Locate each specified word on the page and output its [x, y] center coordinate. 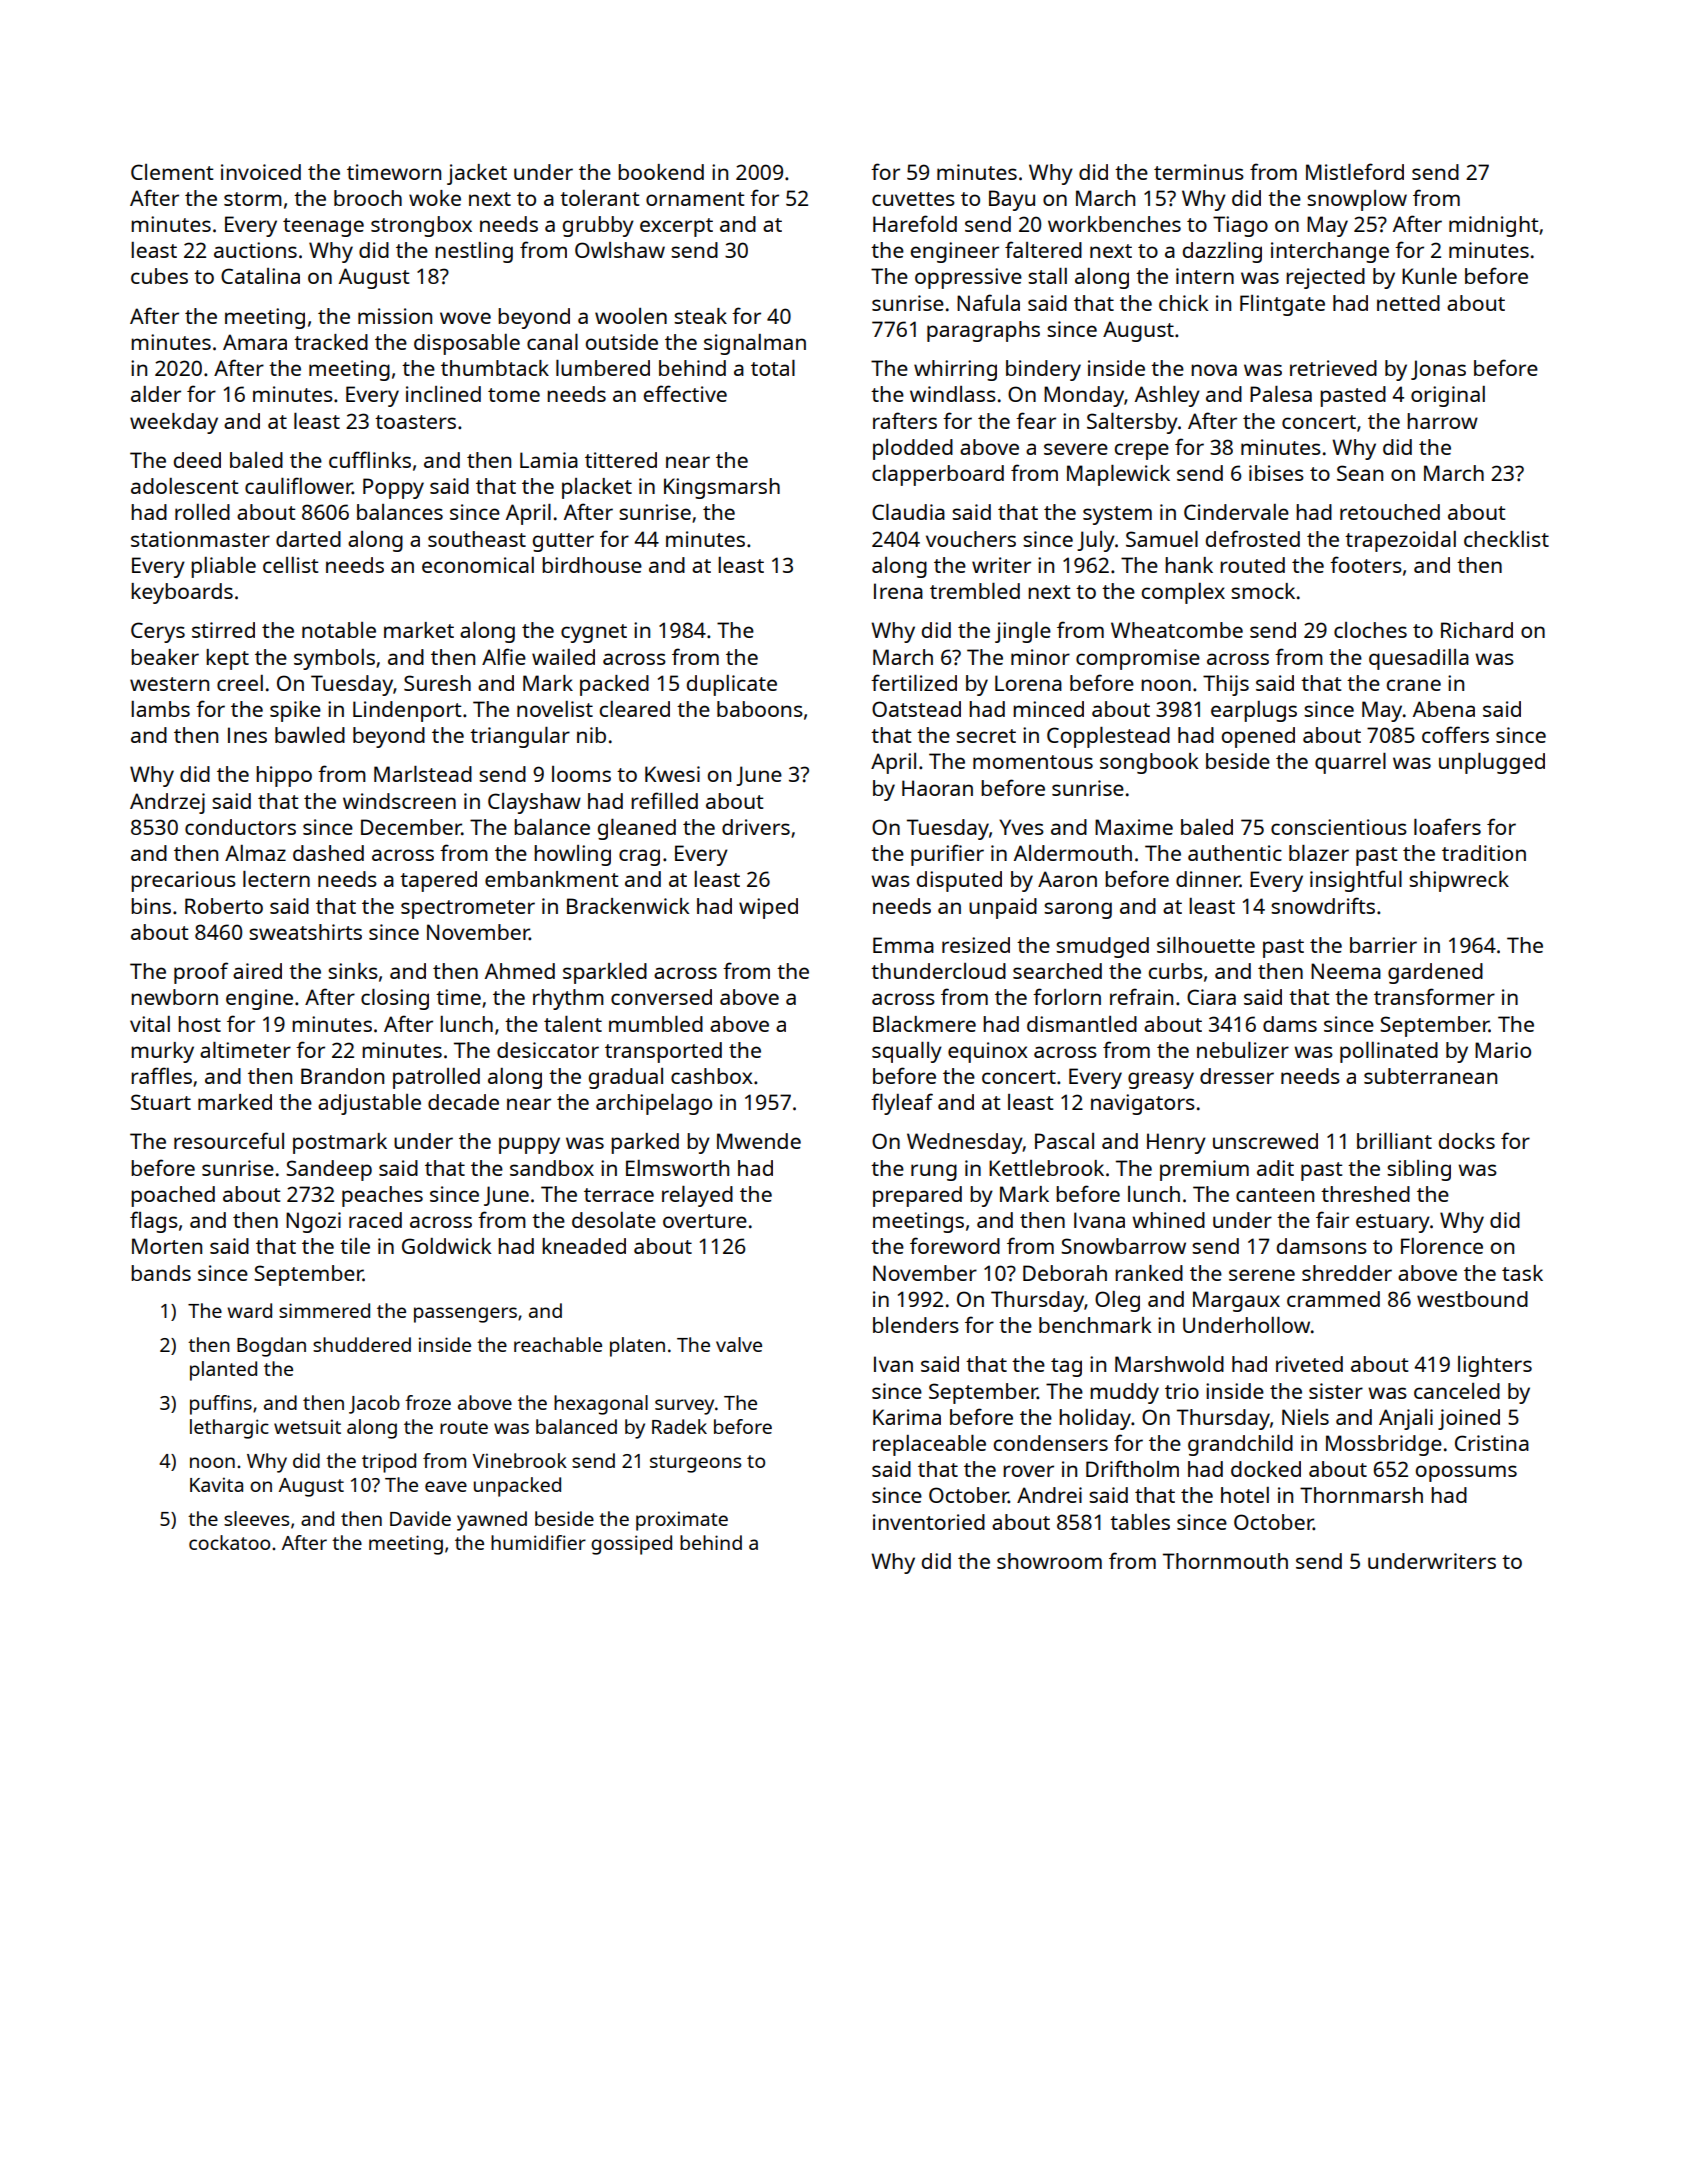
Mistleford [1355, 171]
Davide [420, 1518]
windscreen [399, 801]
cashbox [712, 1076]
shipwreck [1459, 881]
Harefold [915, 223]
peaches [382, 1196]
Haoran [937, 788]
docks [1467, 1141]
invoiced [261, 172]
